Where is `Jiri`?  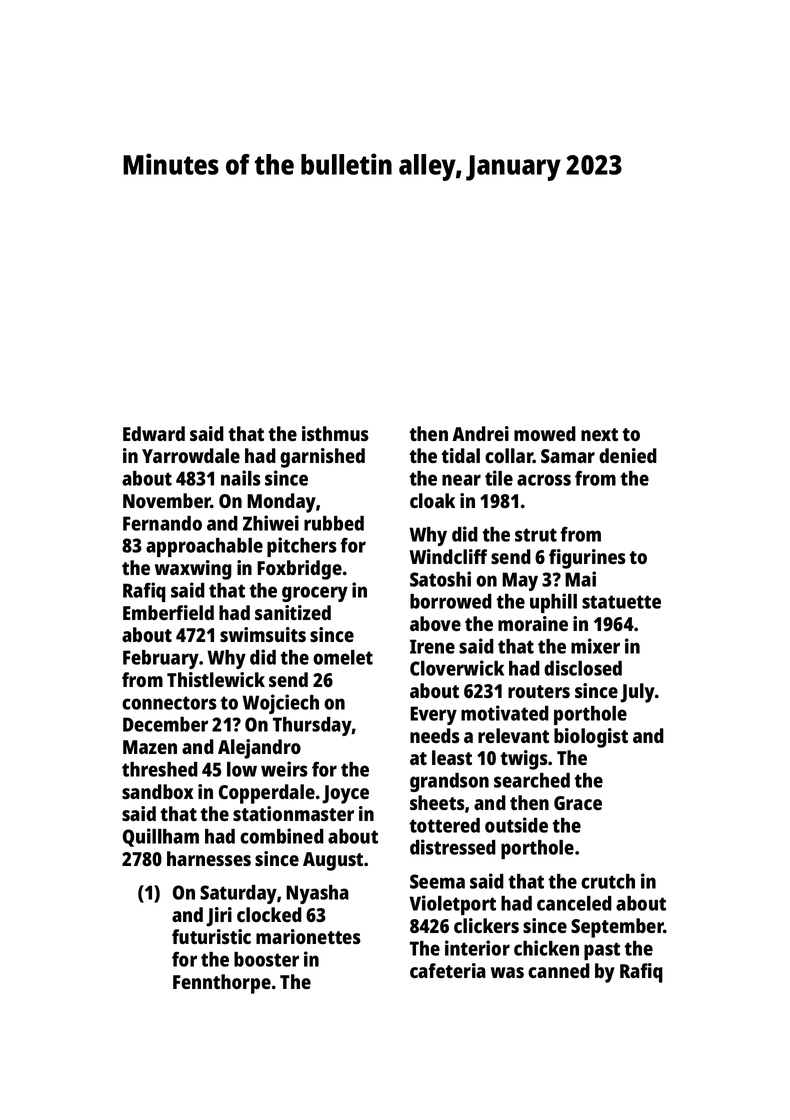 Jiri is located at coordinates (219, 917).
